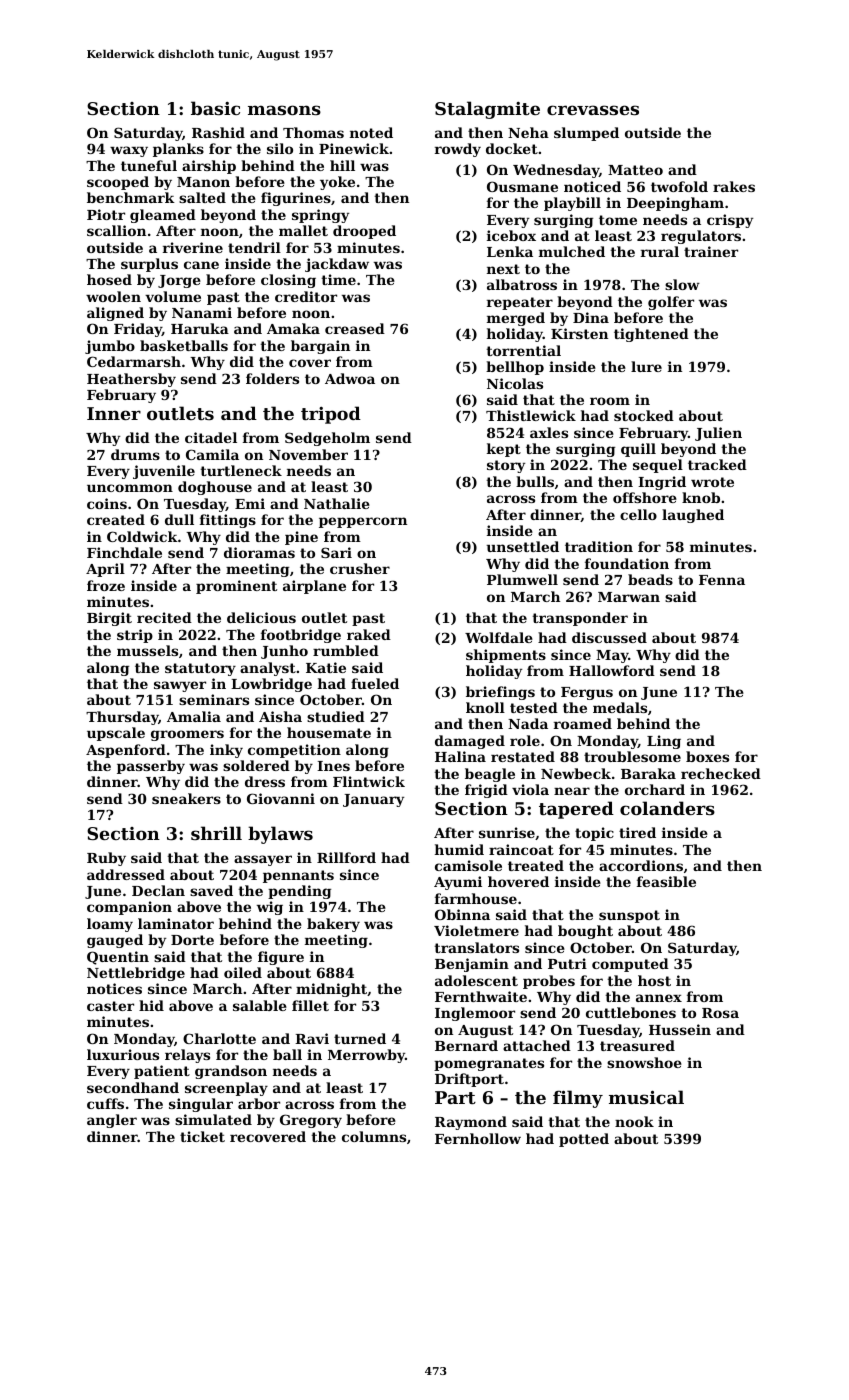 The height and width of the image is (1400, 849). Describe the element at coordinates (711, 251) in the image. I see `trainer` at that location.
